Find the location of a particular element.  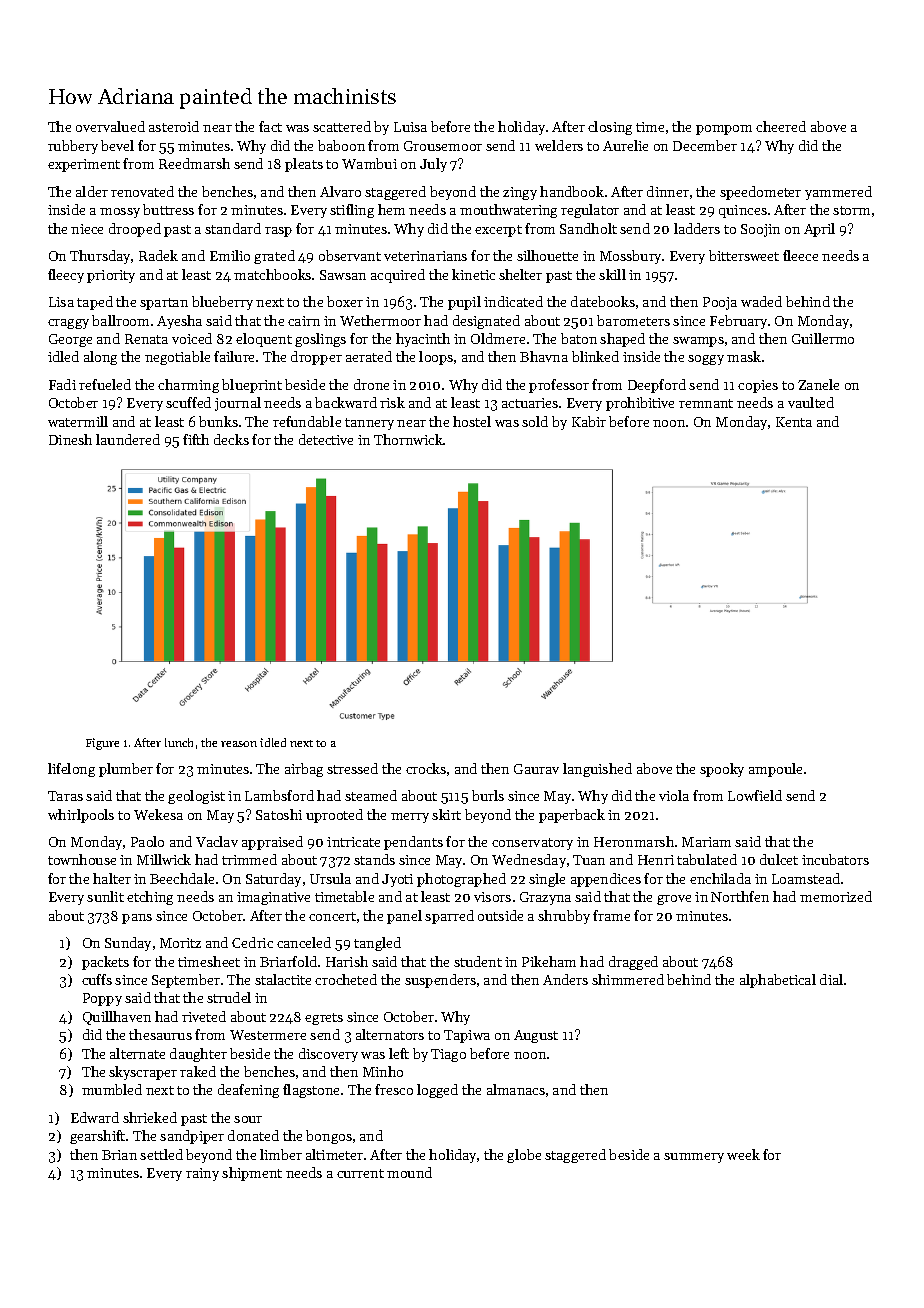

Brian is located at coordinates (119, 1155).
